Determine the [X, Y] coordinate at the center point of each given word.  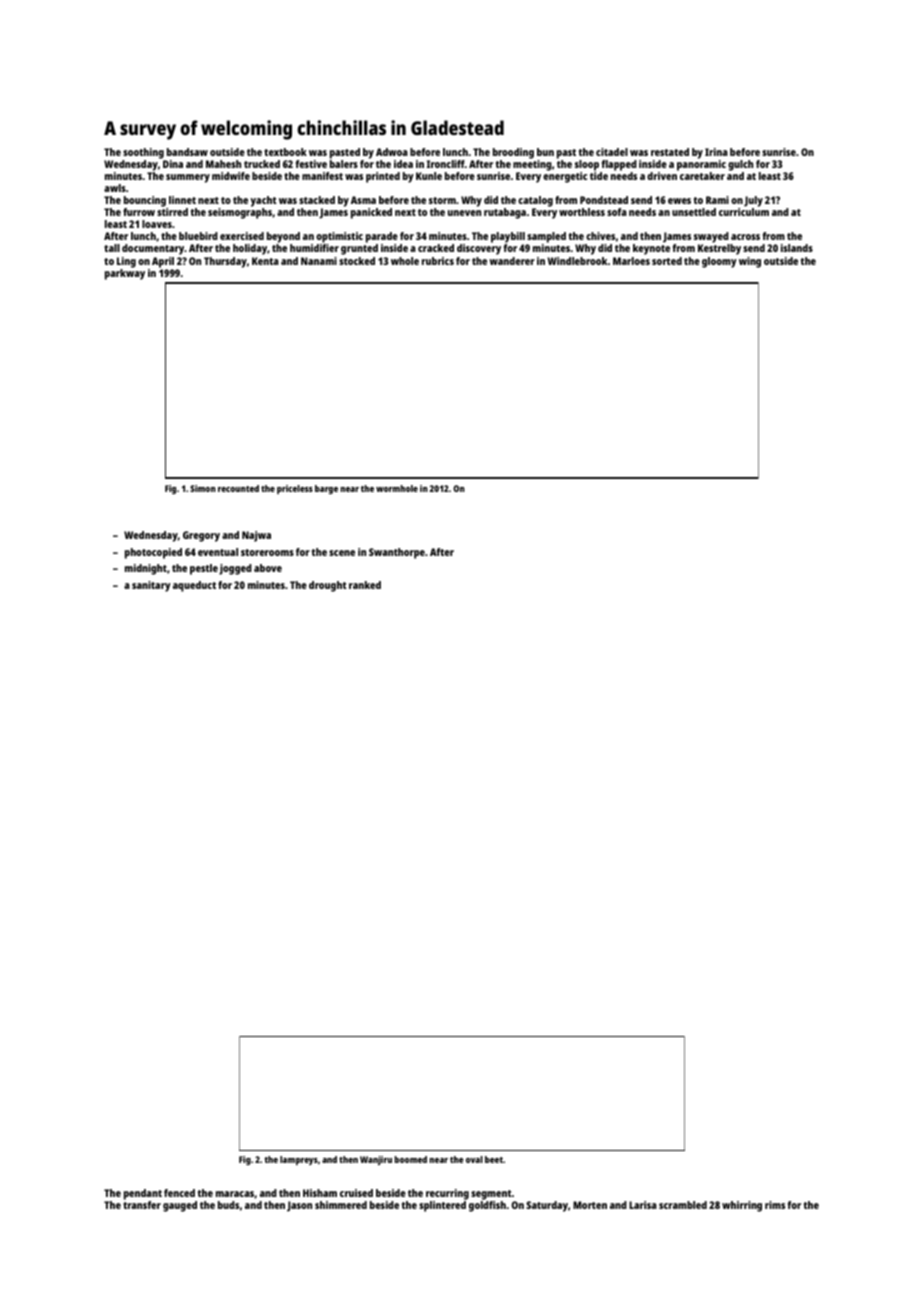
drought [328, 586]
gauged [180, 1206]
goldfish [487, 1206]
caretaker [702, 176]
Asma [363, 200]
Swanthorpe [397, 553]
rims [775, 1205]
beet [494, 1159]
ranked [365, 585]
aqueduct [194, 586]
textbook [285, 152]
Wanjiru [376, 1160]
